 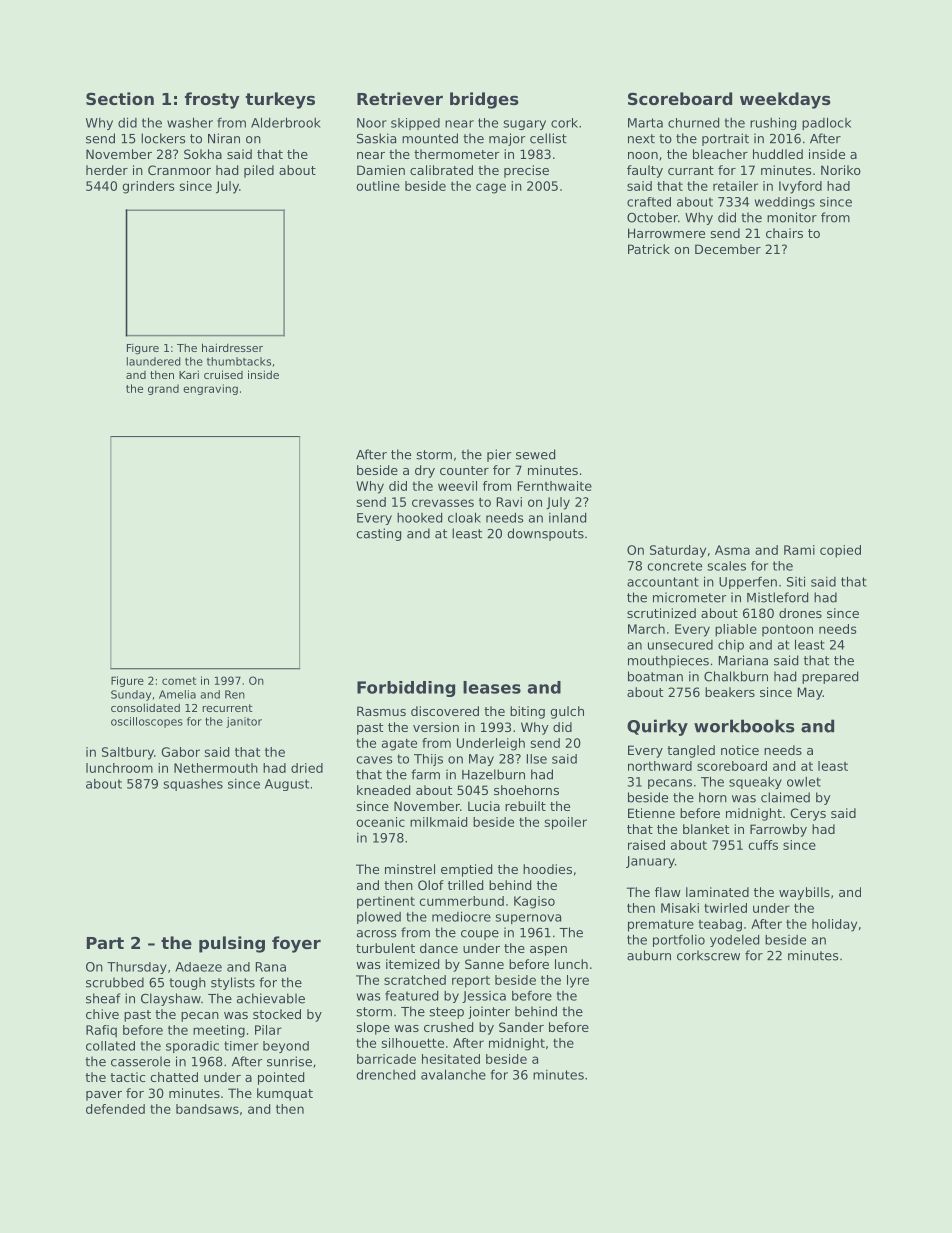 I want to click on agate, so click(x=399, y=745).
